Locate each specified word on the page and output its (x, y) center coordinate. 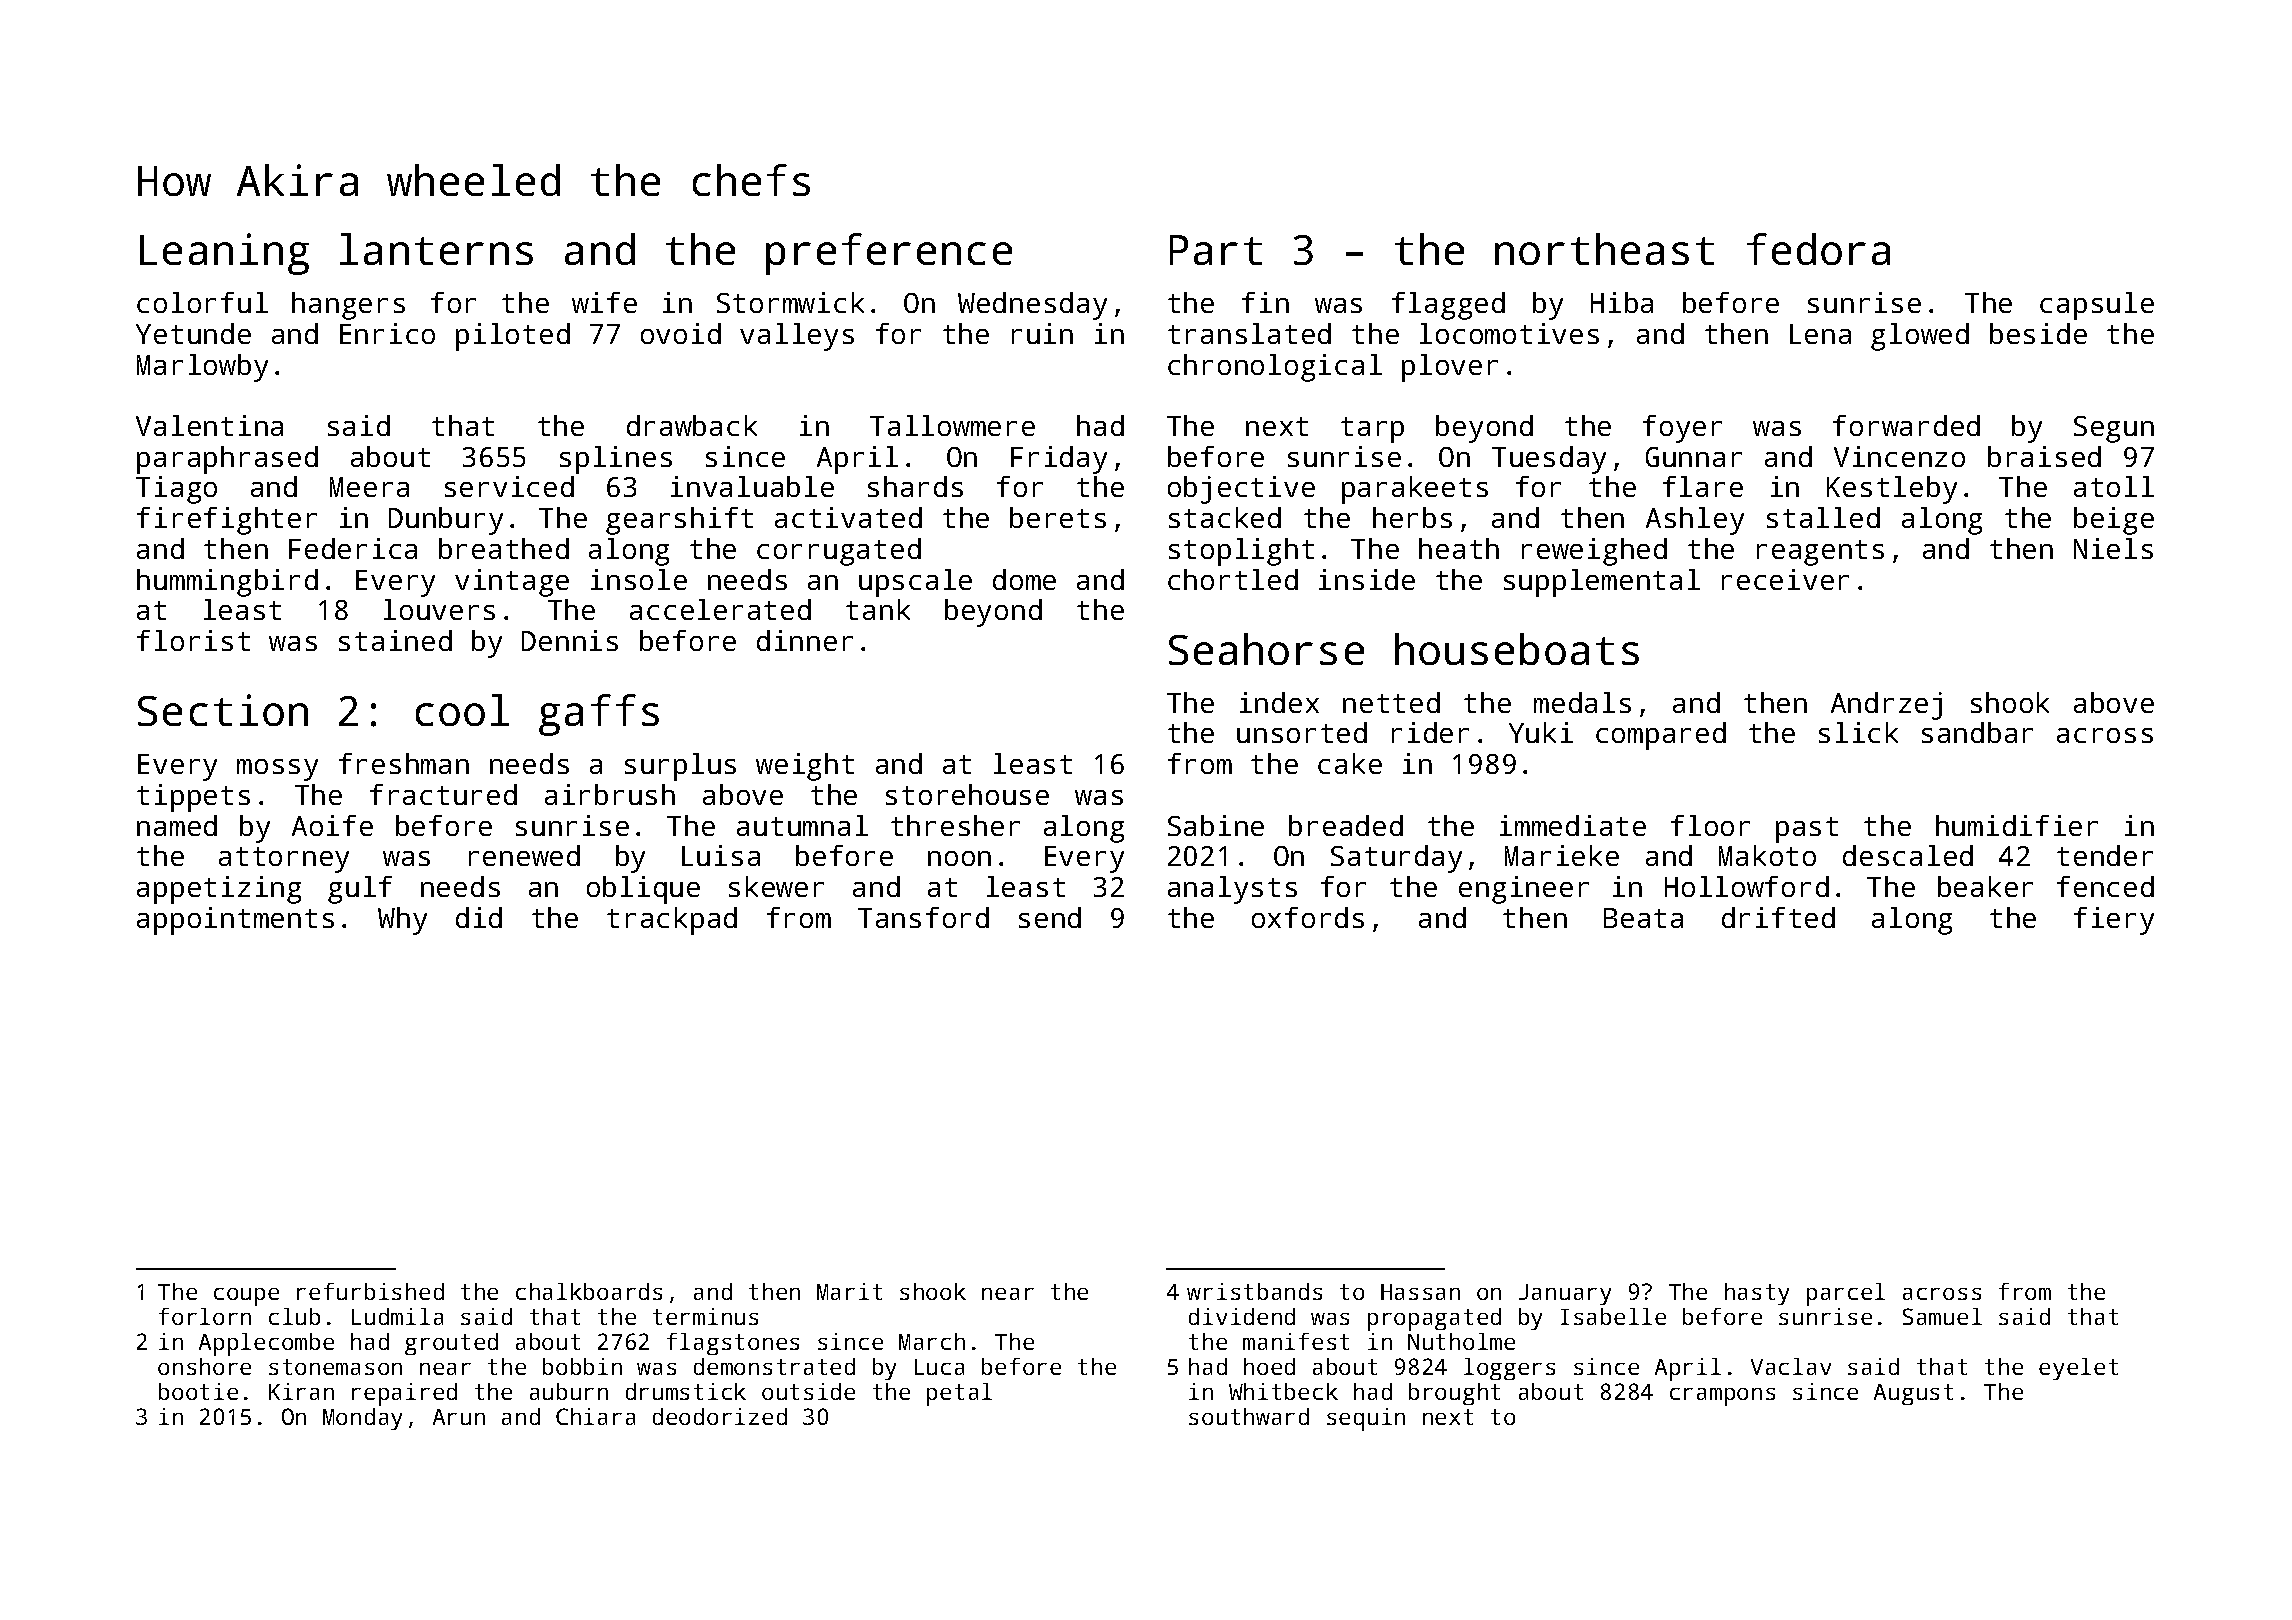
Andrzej (1886, 706)
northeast (1604, 249)
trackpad (672, 921)
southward (1249, 1416)
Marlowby (202, 368)
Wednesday (1032, 306)
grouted (451, 1344)
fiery (2114, 921)
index (1279, 702)
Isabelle (1613, 1316)
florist (193, 640)
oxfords (1308, 917)
